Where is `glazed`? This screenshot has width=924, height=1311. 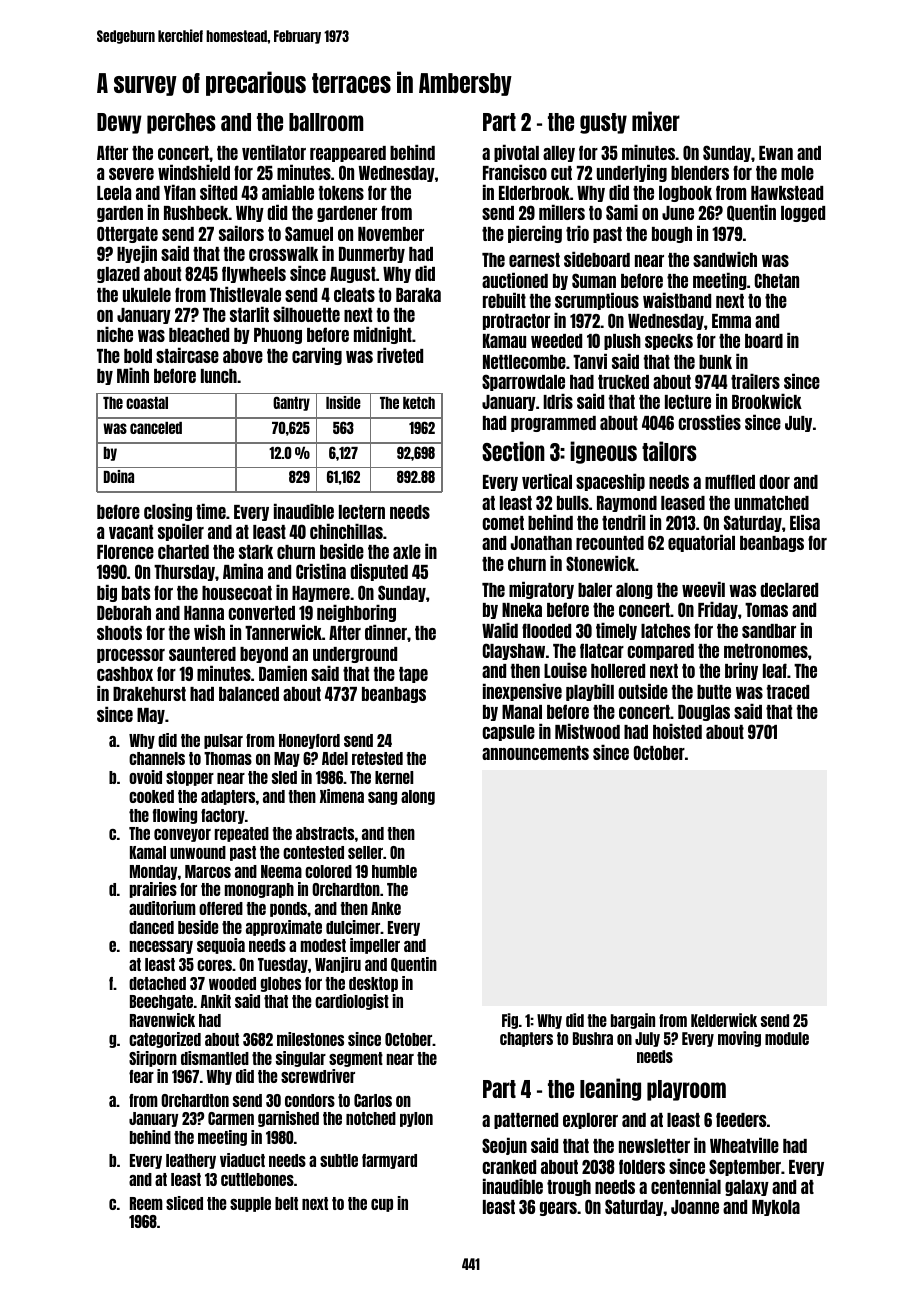 glazed is located at coordinates (118, 275).
